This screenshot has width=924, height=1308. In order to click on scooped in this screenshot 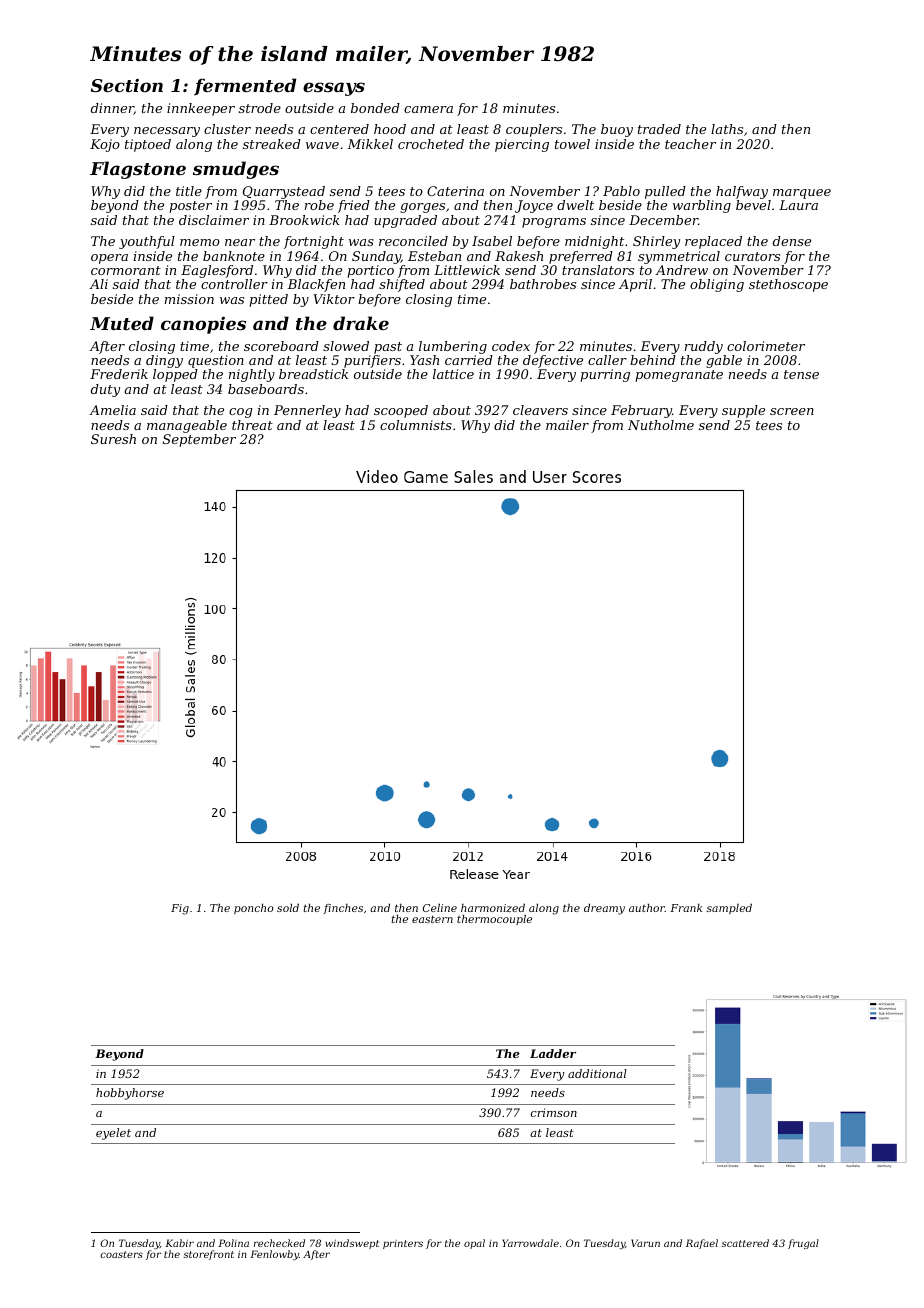, I will do `click(401, 411)`.
